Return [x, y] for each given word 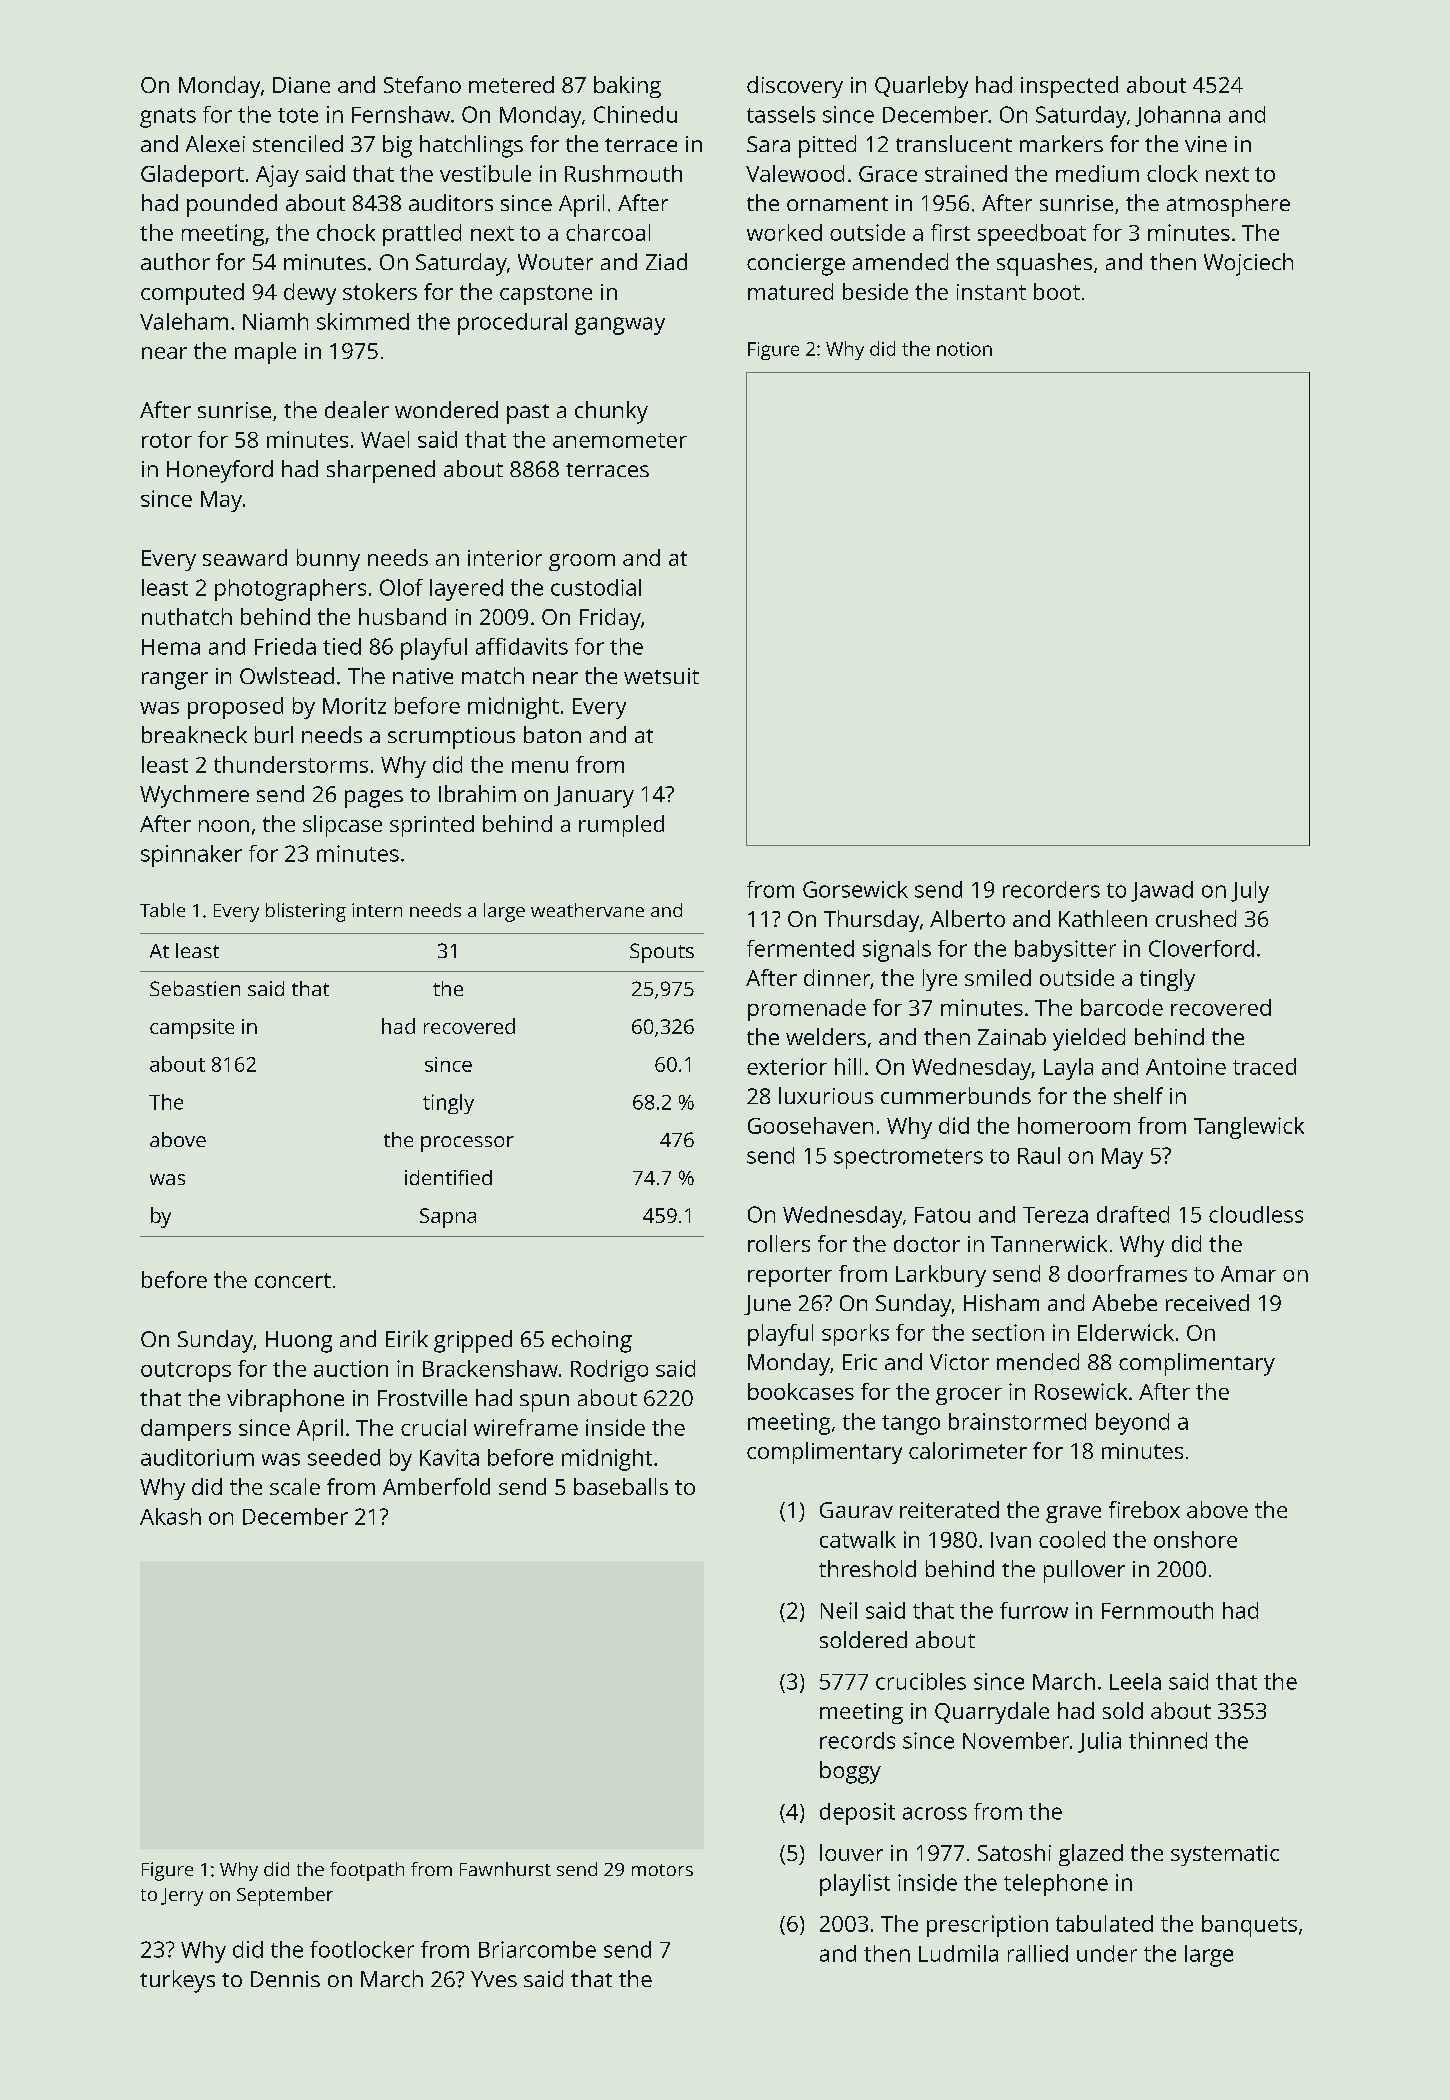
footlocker [362, 1949]
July [1250, 892]
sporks [855, 1335]
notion [964, 349]
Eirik [407, 1338]
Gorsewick [855, 889]
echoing [592, 1341]
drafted [1133, 1214]
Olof [401, 587]
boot [1057, 291]
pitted [827, 146]
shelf [1138, 1095]
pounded [232, 205]
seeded [344, 1457]
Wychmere [194, 796]
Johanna [1177, 116]
